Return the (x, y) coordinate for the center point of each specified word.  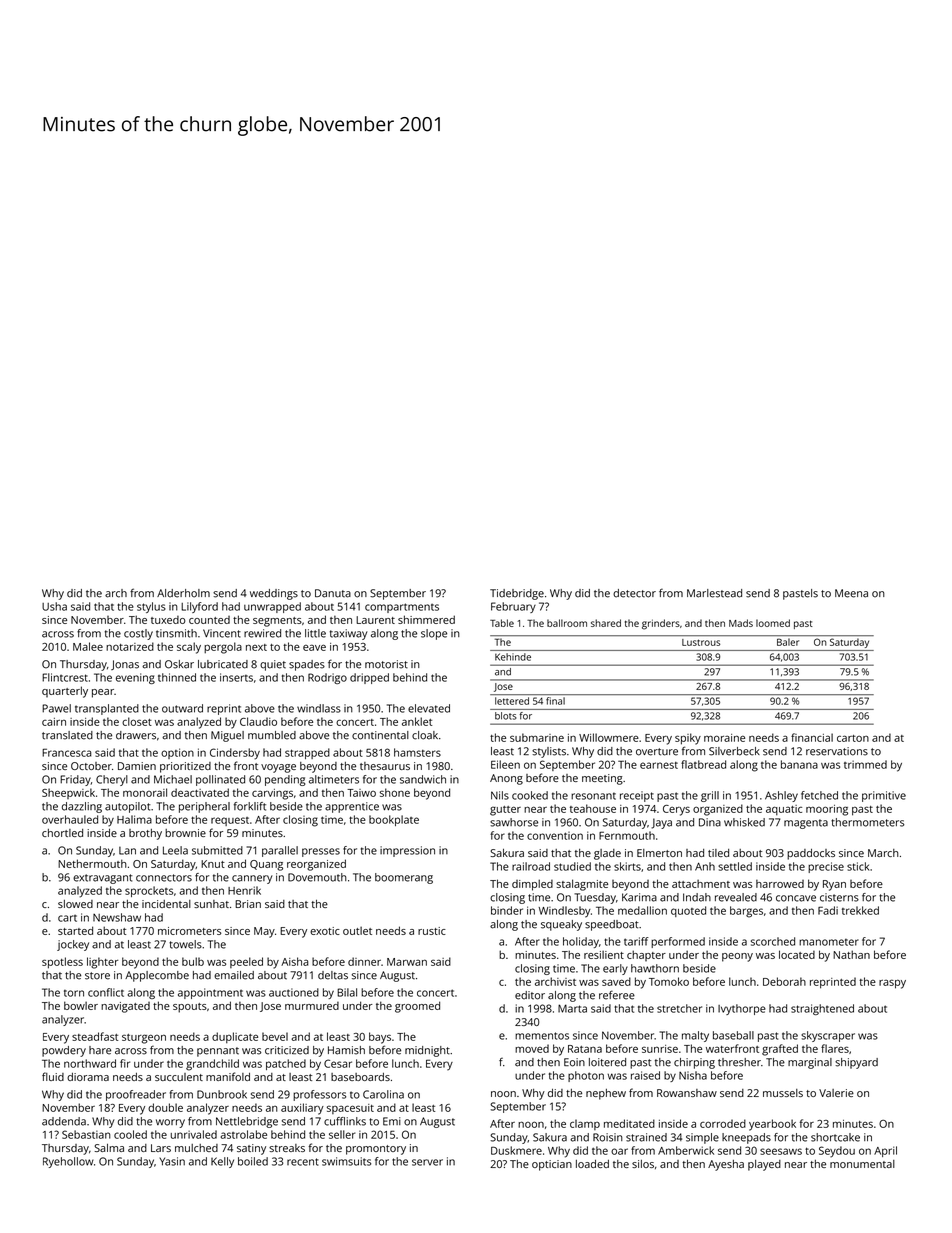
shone (395, 792)
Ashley (781, 796)
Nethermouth (92, 863)
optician (552, 1165)
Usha (54, 606)
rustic (432, 931)
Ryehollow (68, 1162)
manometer (829, 942)
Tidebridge (517, 594)
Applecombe (157, 976)
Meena (851, 593)
